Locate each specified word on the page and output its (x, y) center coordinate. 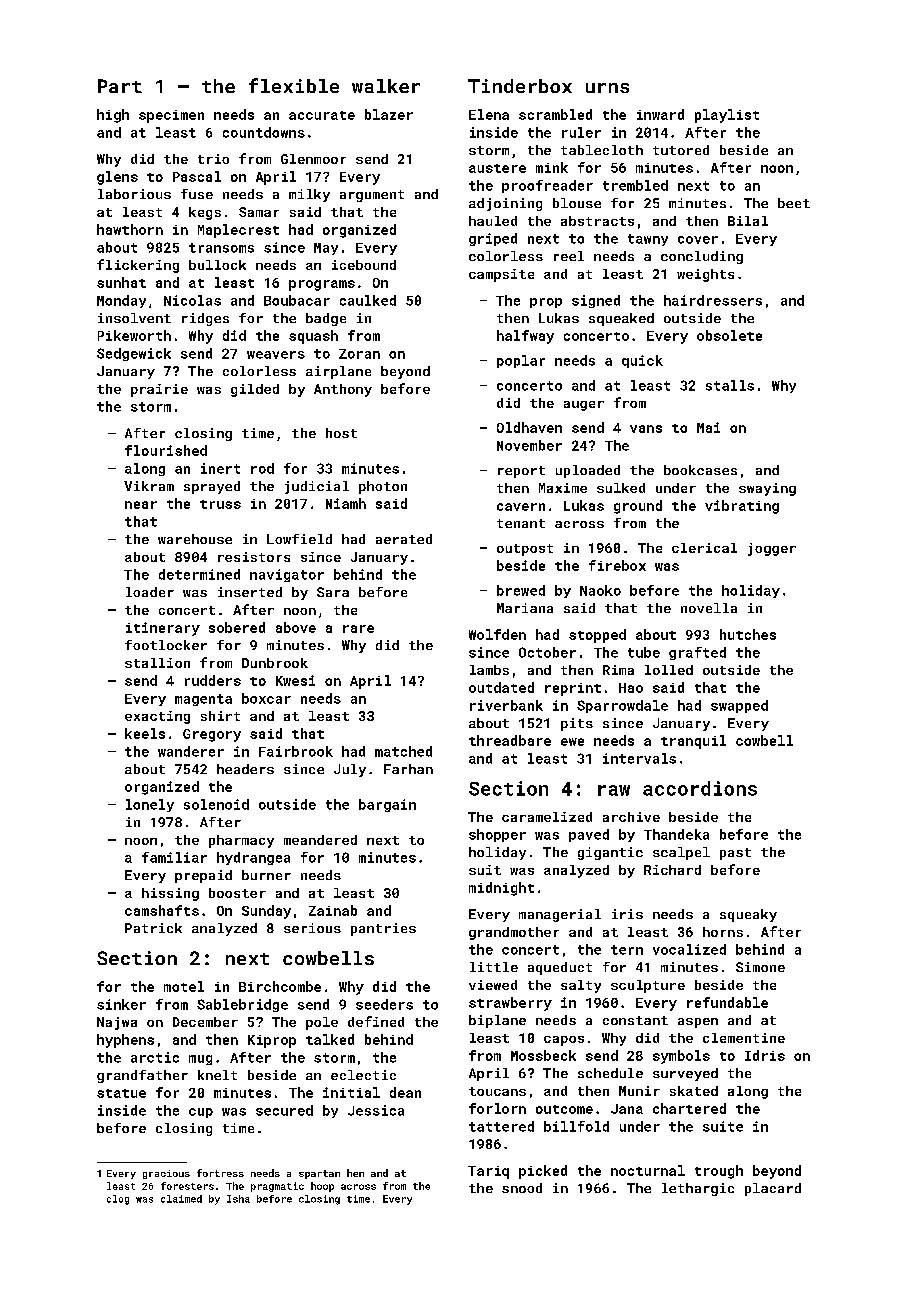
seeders (384, 1004)
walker (386, 86)
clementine (744, 1038)
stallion (157, 663)
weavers (276, 355)
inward (660, 114)
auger (584, 406)
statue (121, 1093)
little (494, 967)
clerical (704, 548)
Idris (765, 1055)
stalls (730, 385)
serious (312, 928)
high (113, 116)
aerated (404, 539)
